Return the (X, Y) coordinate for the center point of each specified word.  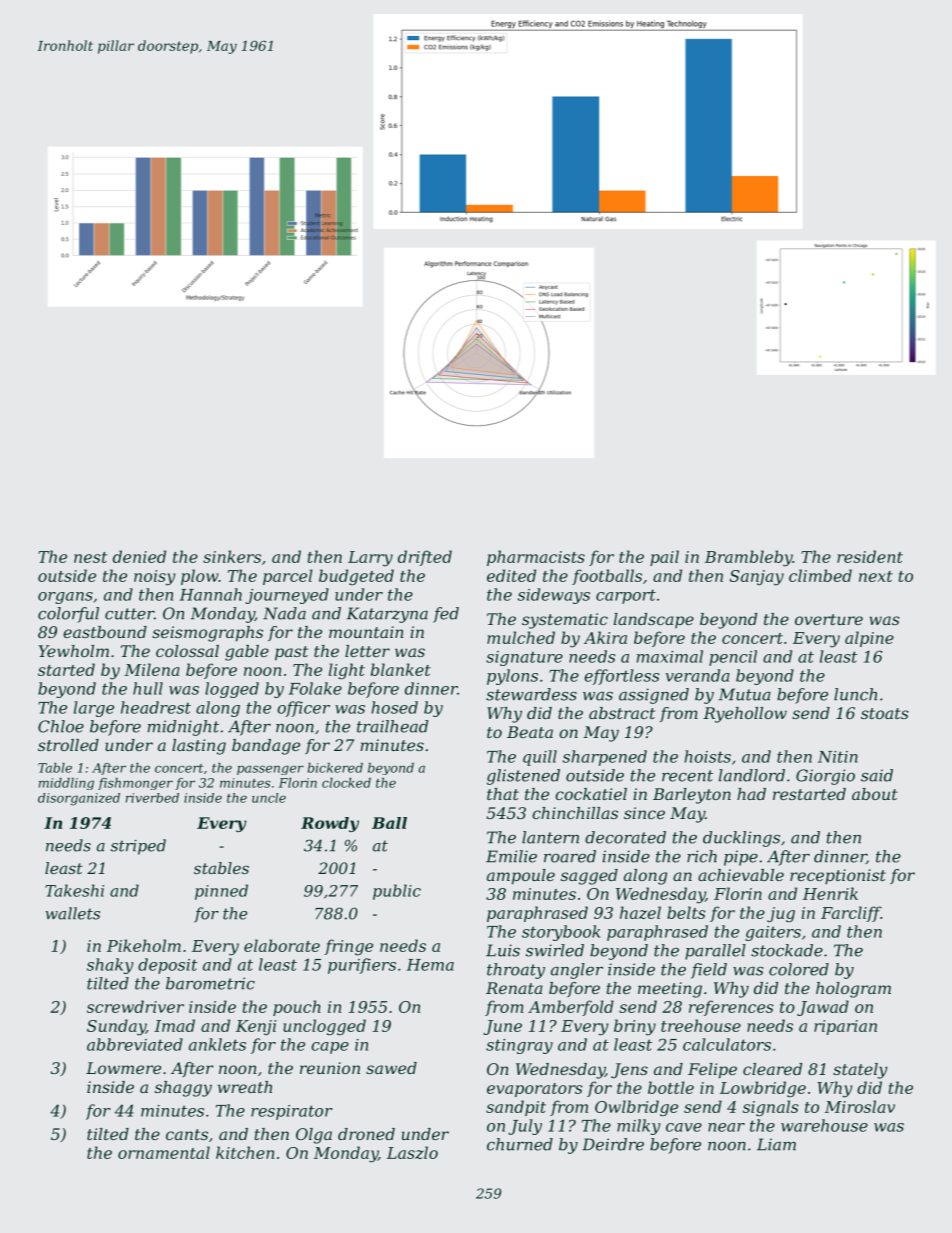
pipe (741, 858)
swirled (555, 950)
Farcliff (851, 914)
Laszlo (412, 1152)
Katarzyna (387, 615)
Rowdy (330, 824)
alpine (869, 639)
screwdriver (135, 1006)
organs (65, 598)
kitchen (245, 1152)
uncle (269, 798)
